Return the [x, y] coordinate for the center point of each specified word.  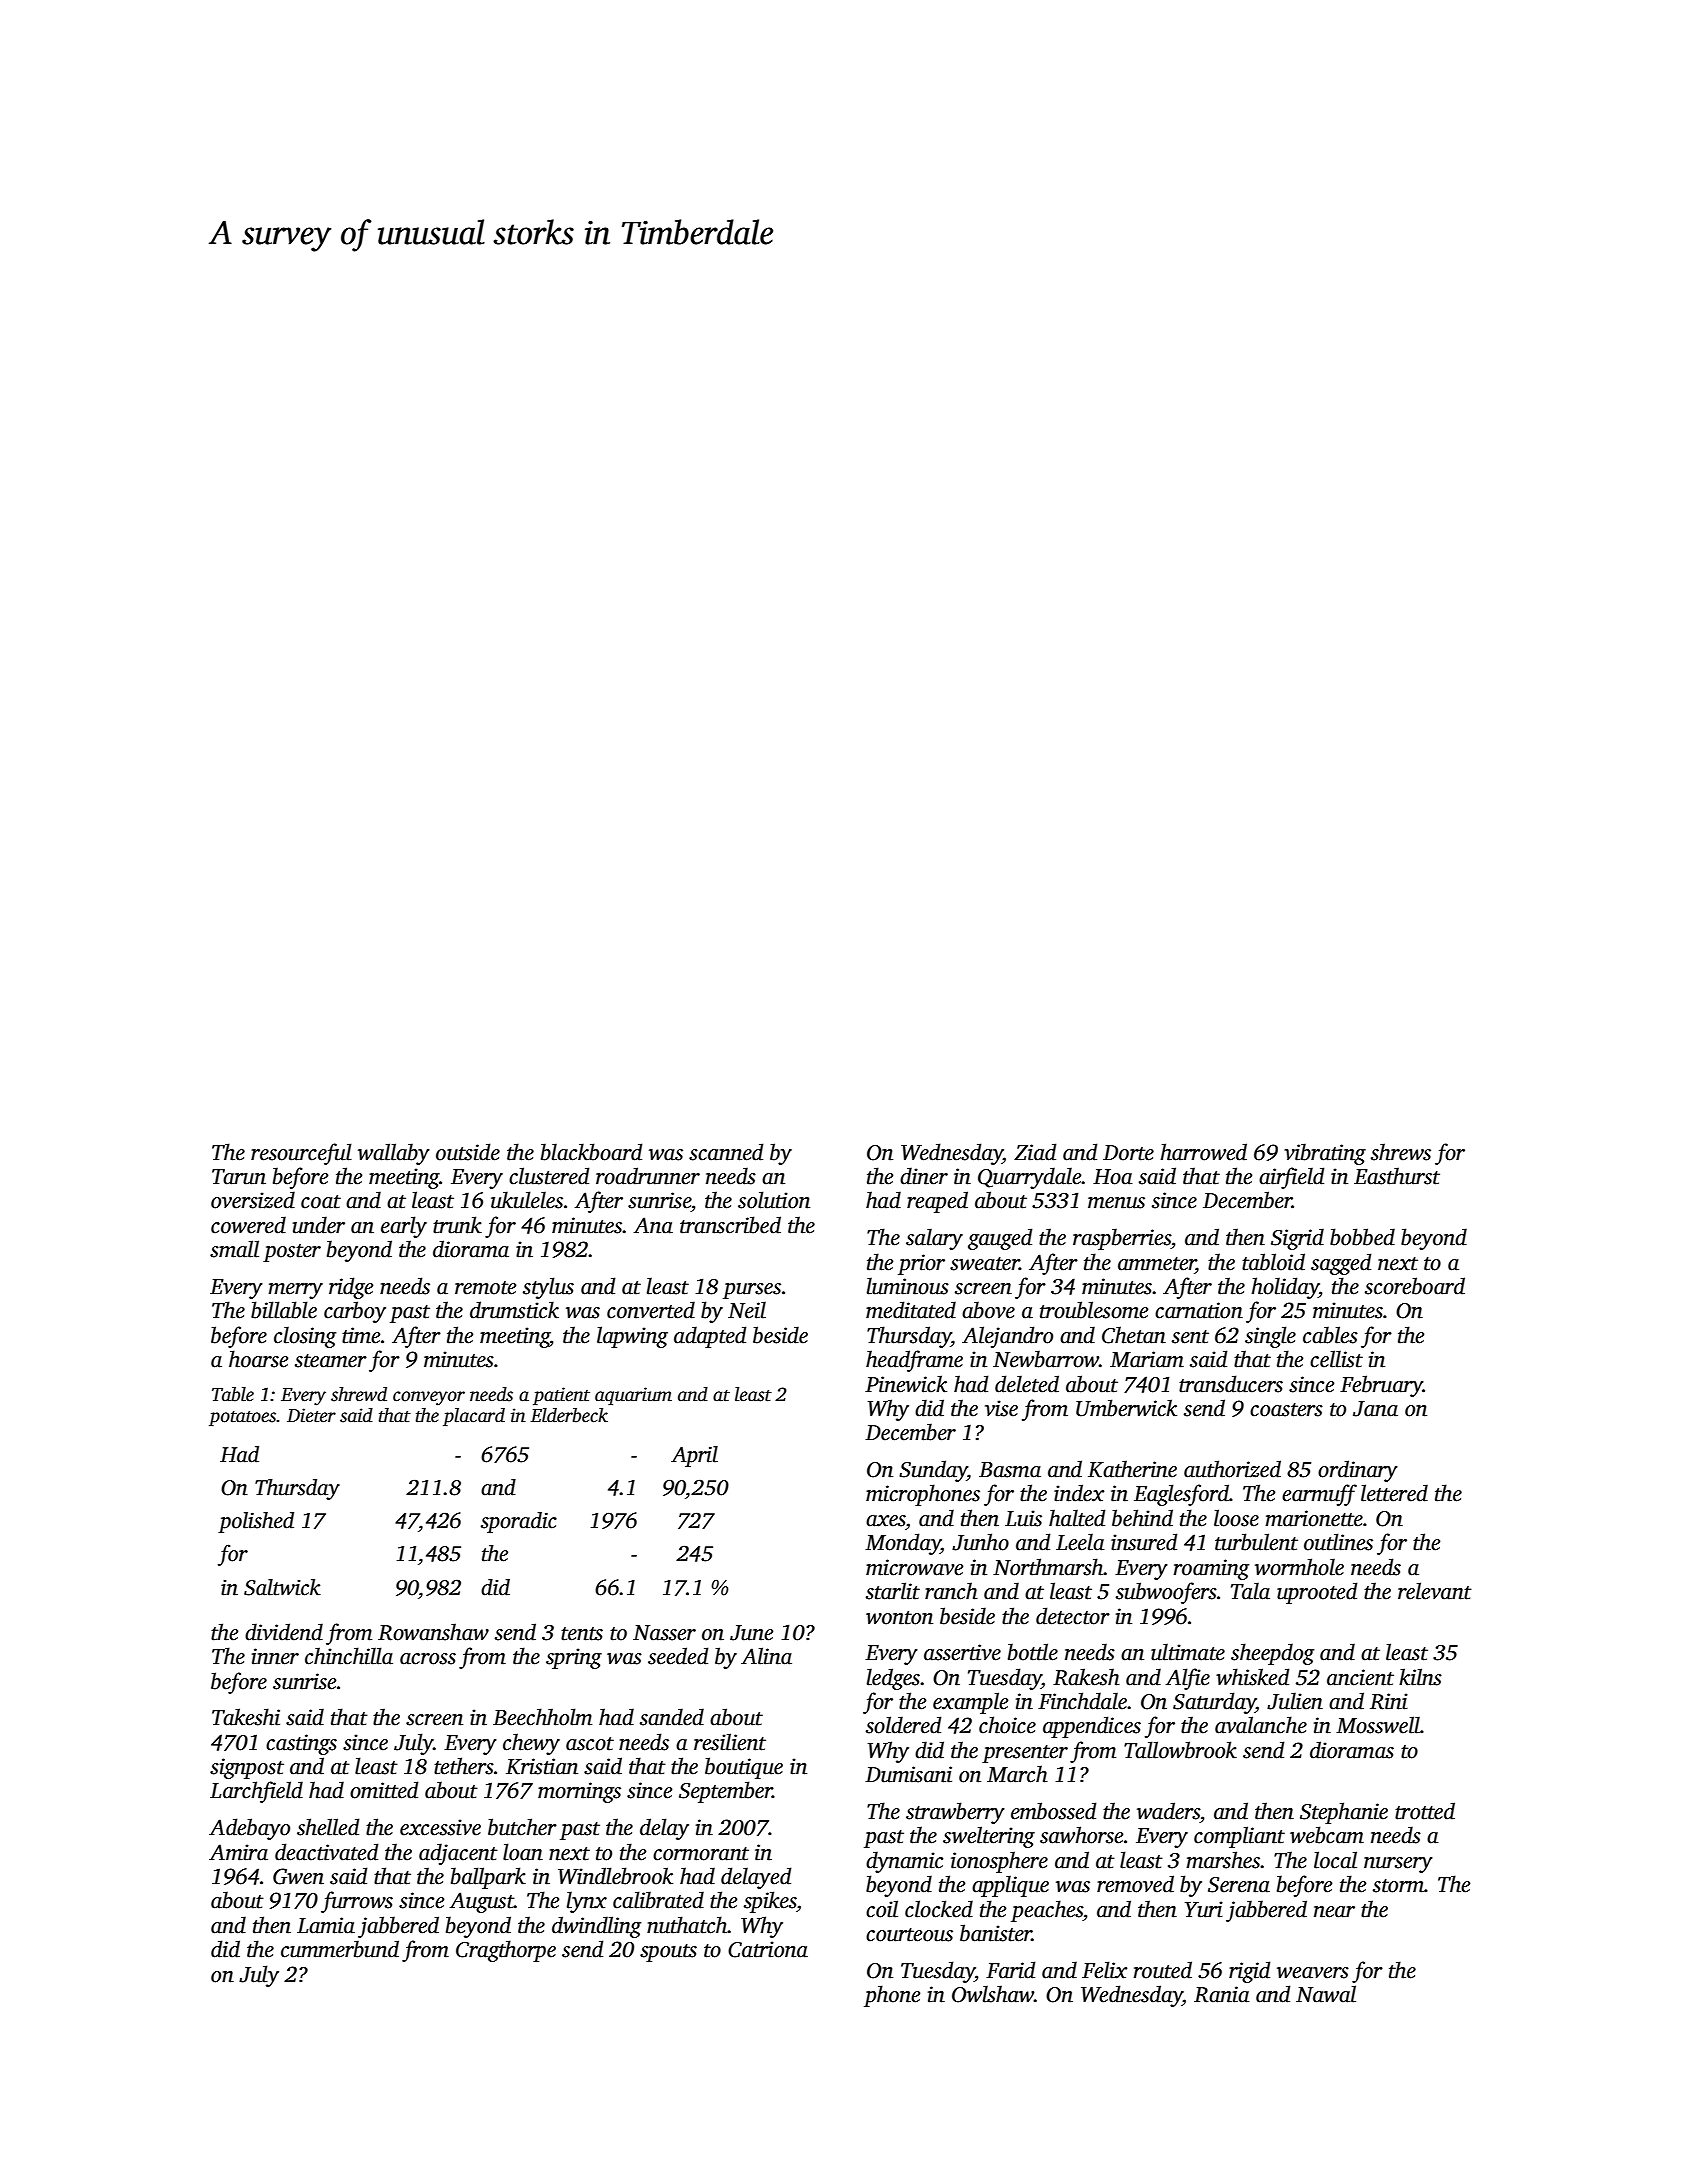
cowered [248, 1225]
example [970, 1703]
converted [651, 1310]
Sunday [933, 1471]
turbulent [1256, 1542]
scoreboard [1415, 1286]
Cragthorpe [506, 1951]
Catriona [768, 1949]
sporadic [519, 1522]
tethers [464, 1766]
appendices [1092, 1727]
